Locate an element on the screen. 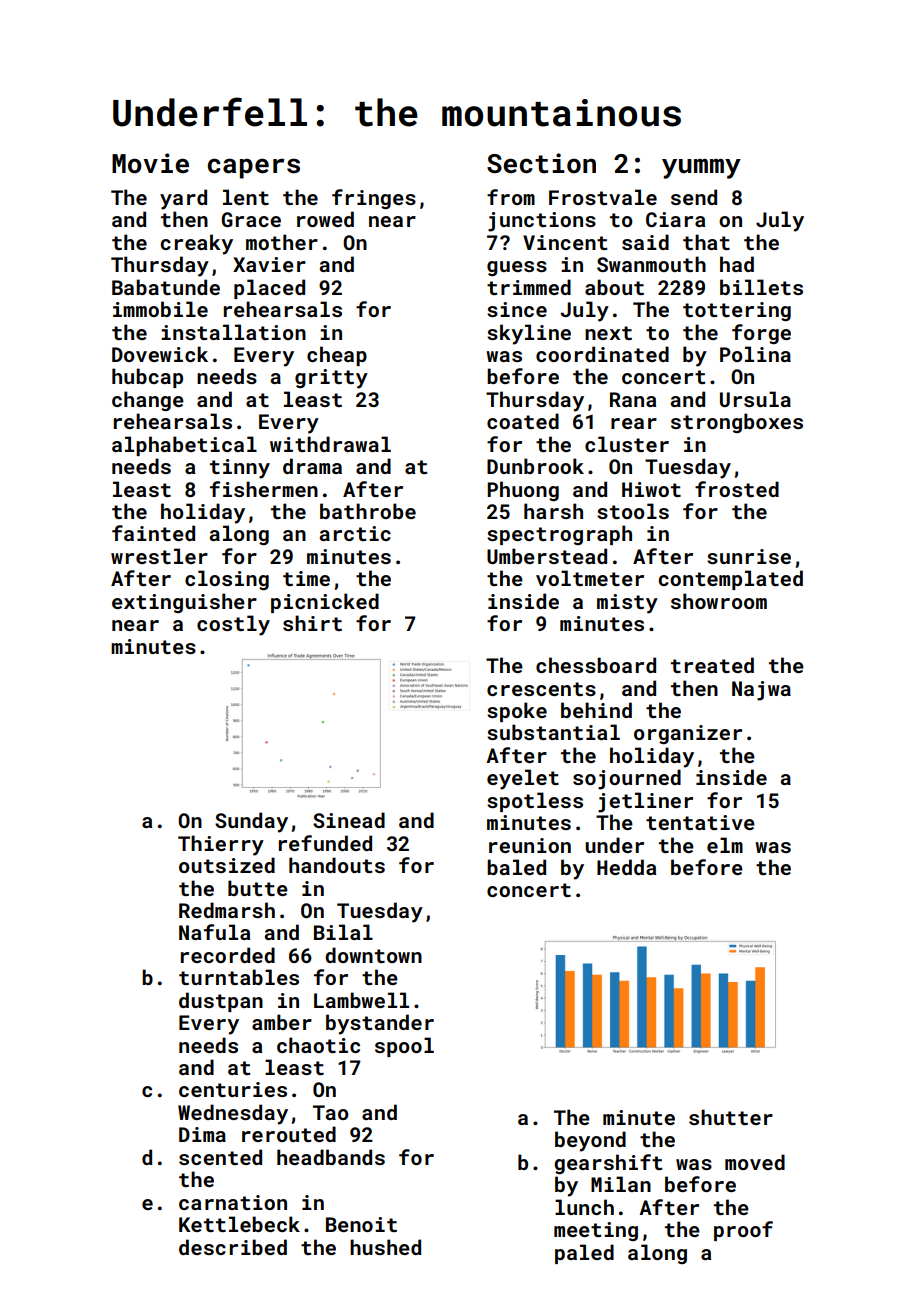 The image size is (924, 1314). Ursula is located at coordinates (755, 399).
